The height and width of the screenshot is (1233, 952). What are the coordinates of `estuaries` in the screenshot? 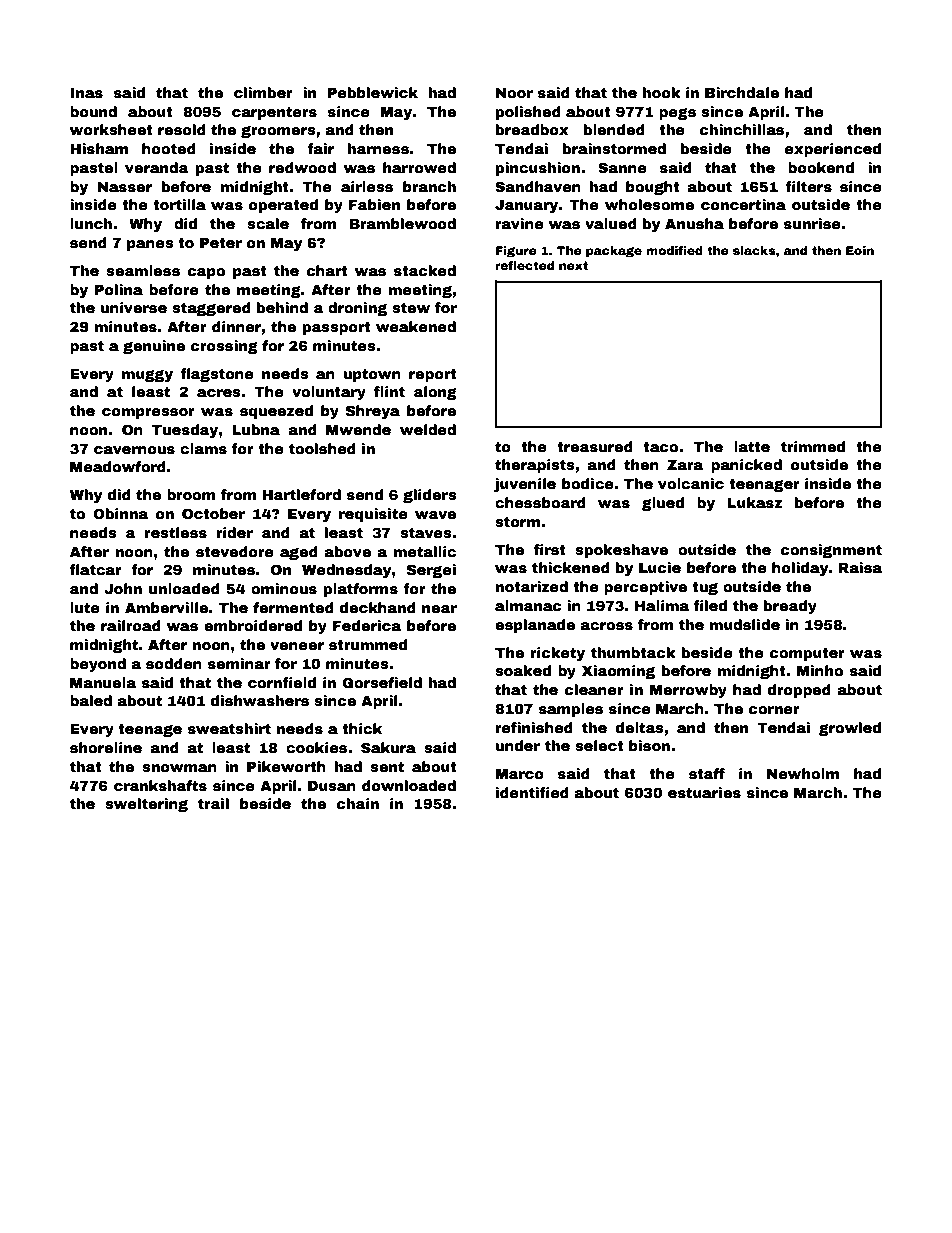 It's located at (704, 792).
